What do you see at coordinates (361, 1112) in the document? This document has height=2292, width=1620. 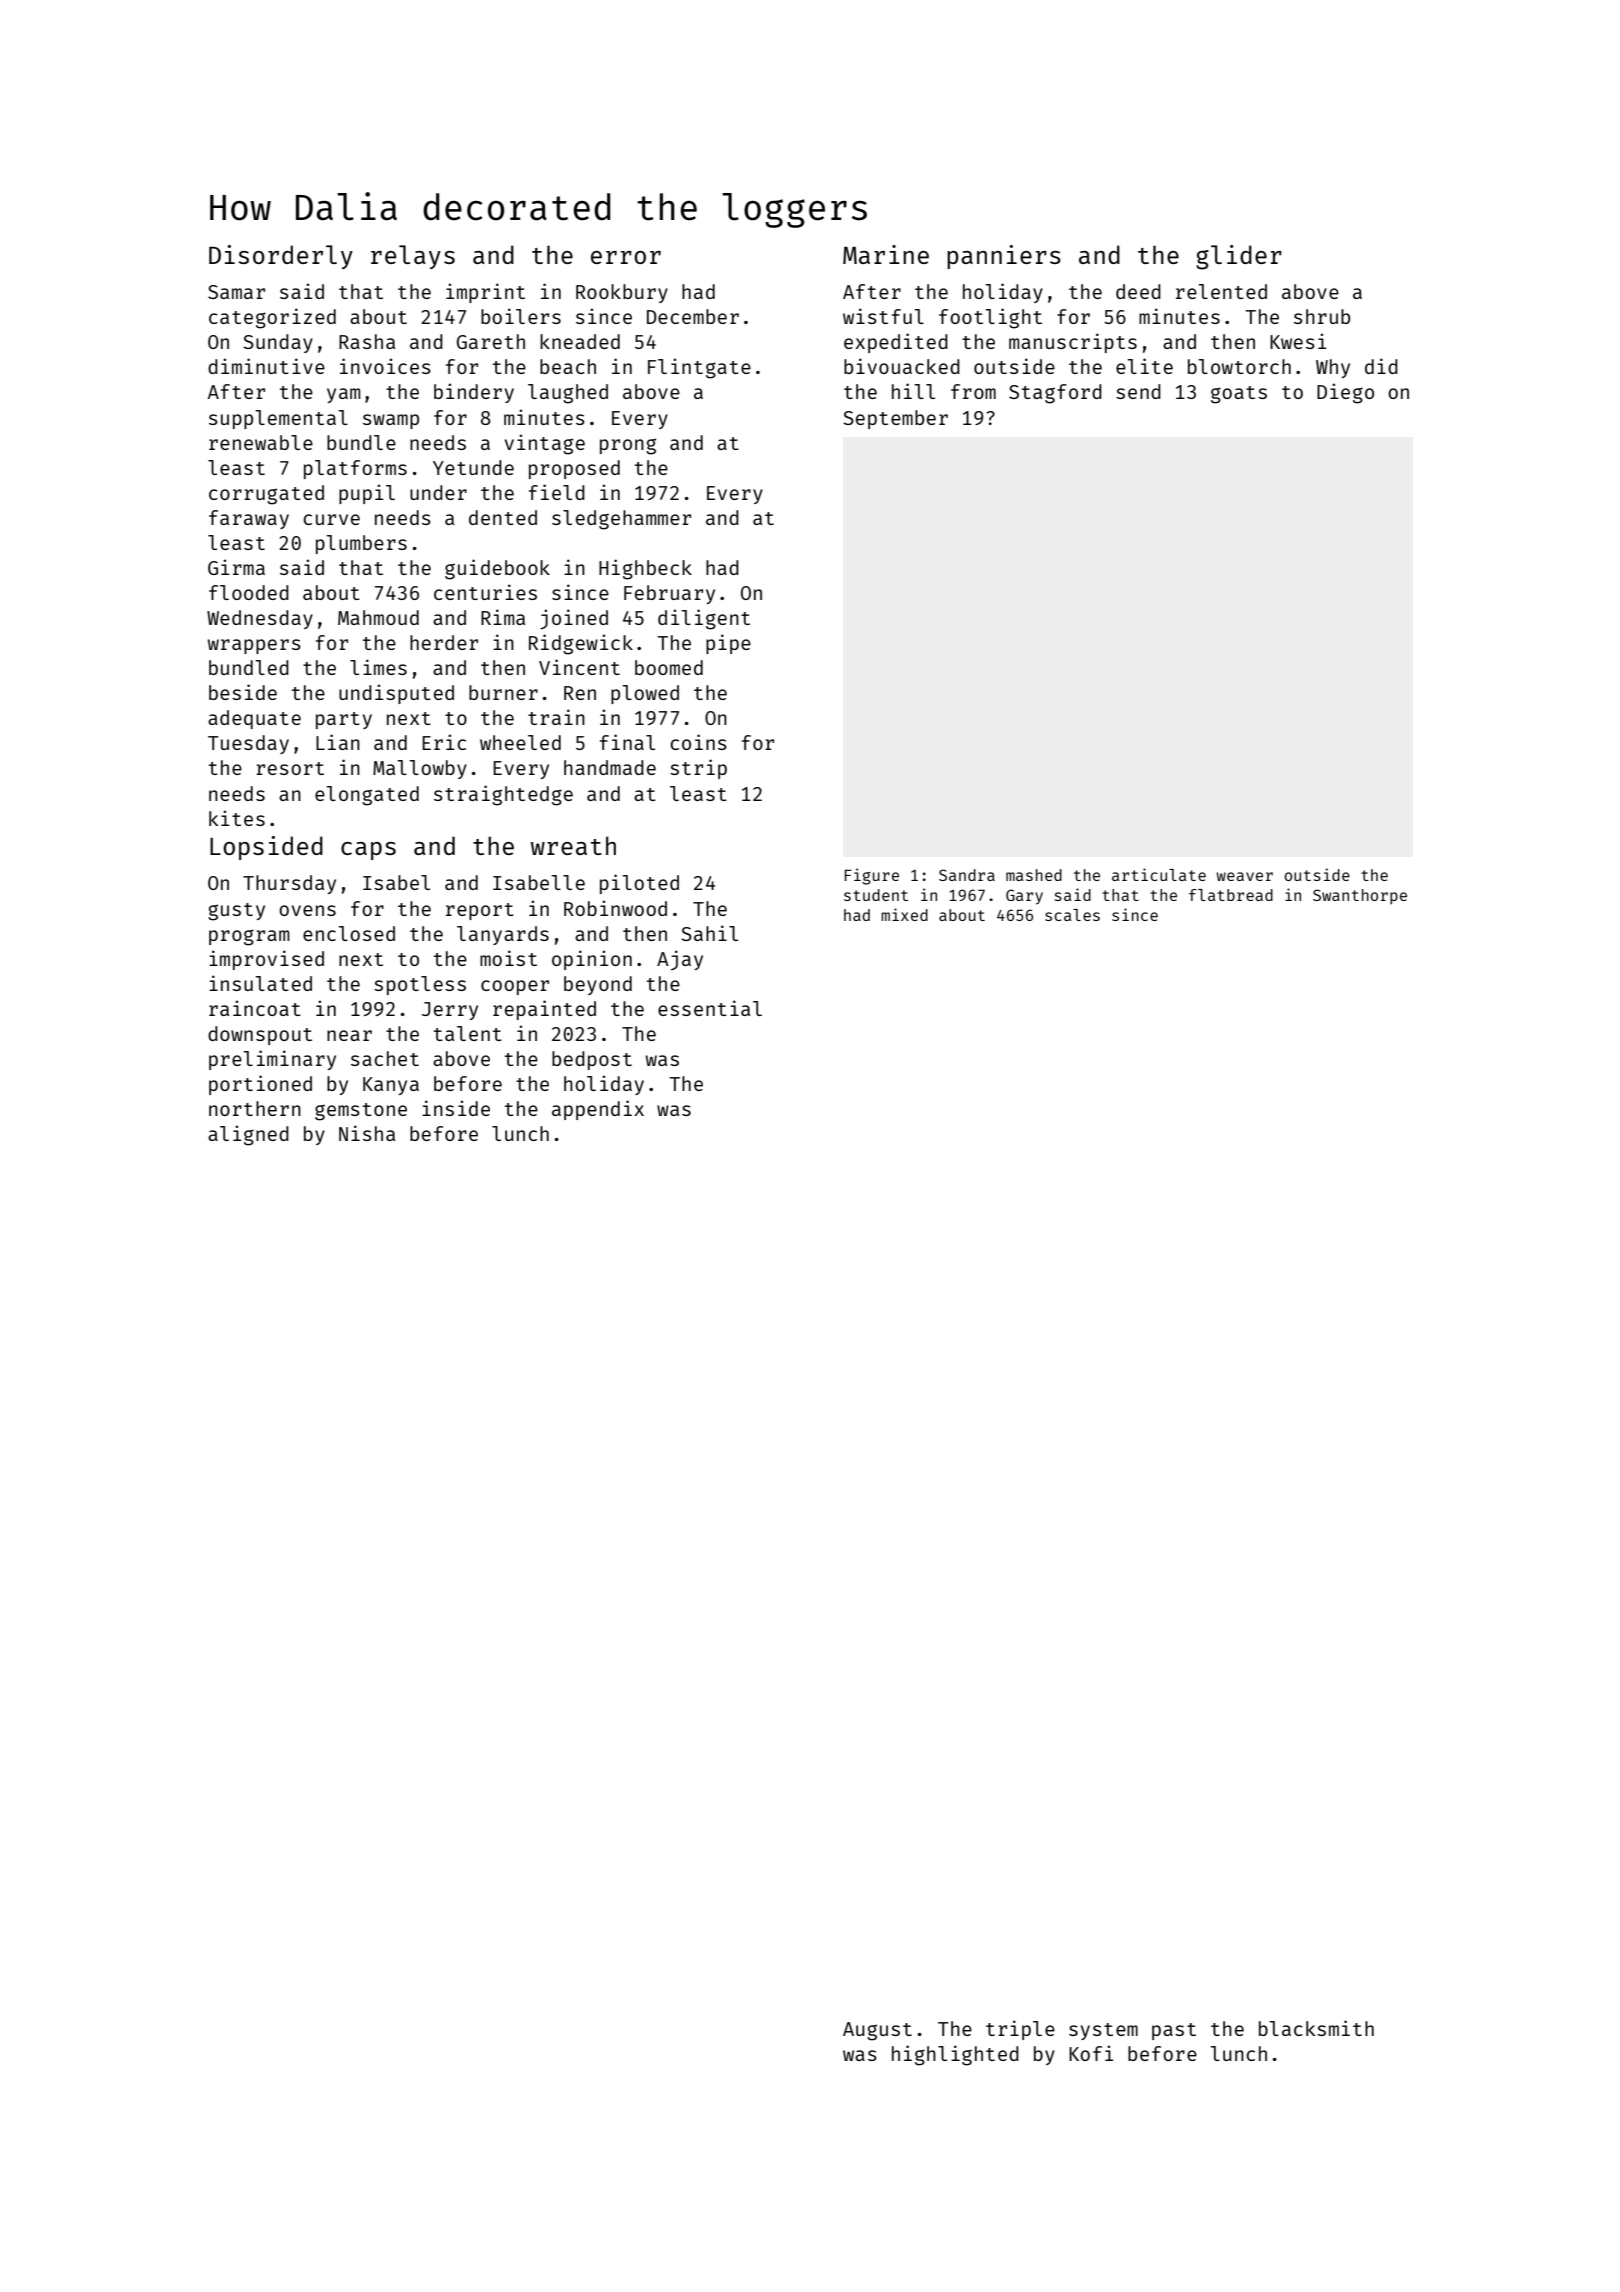 I see `gemstone` at bounding box center [361, 1112].
